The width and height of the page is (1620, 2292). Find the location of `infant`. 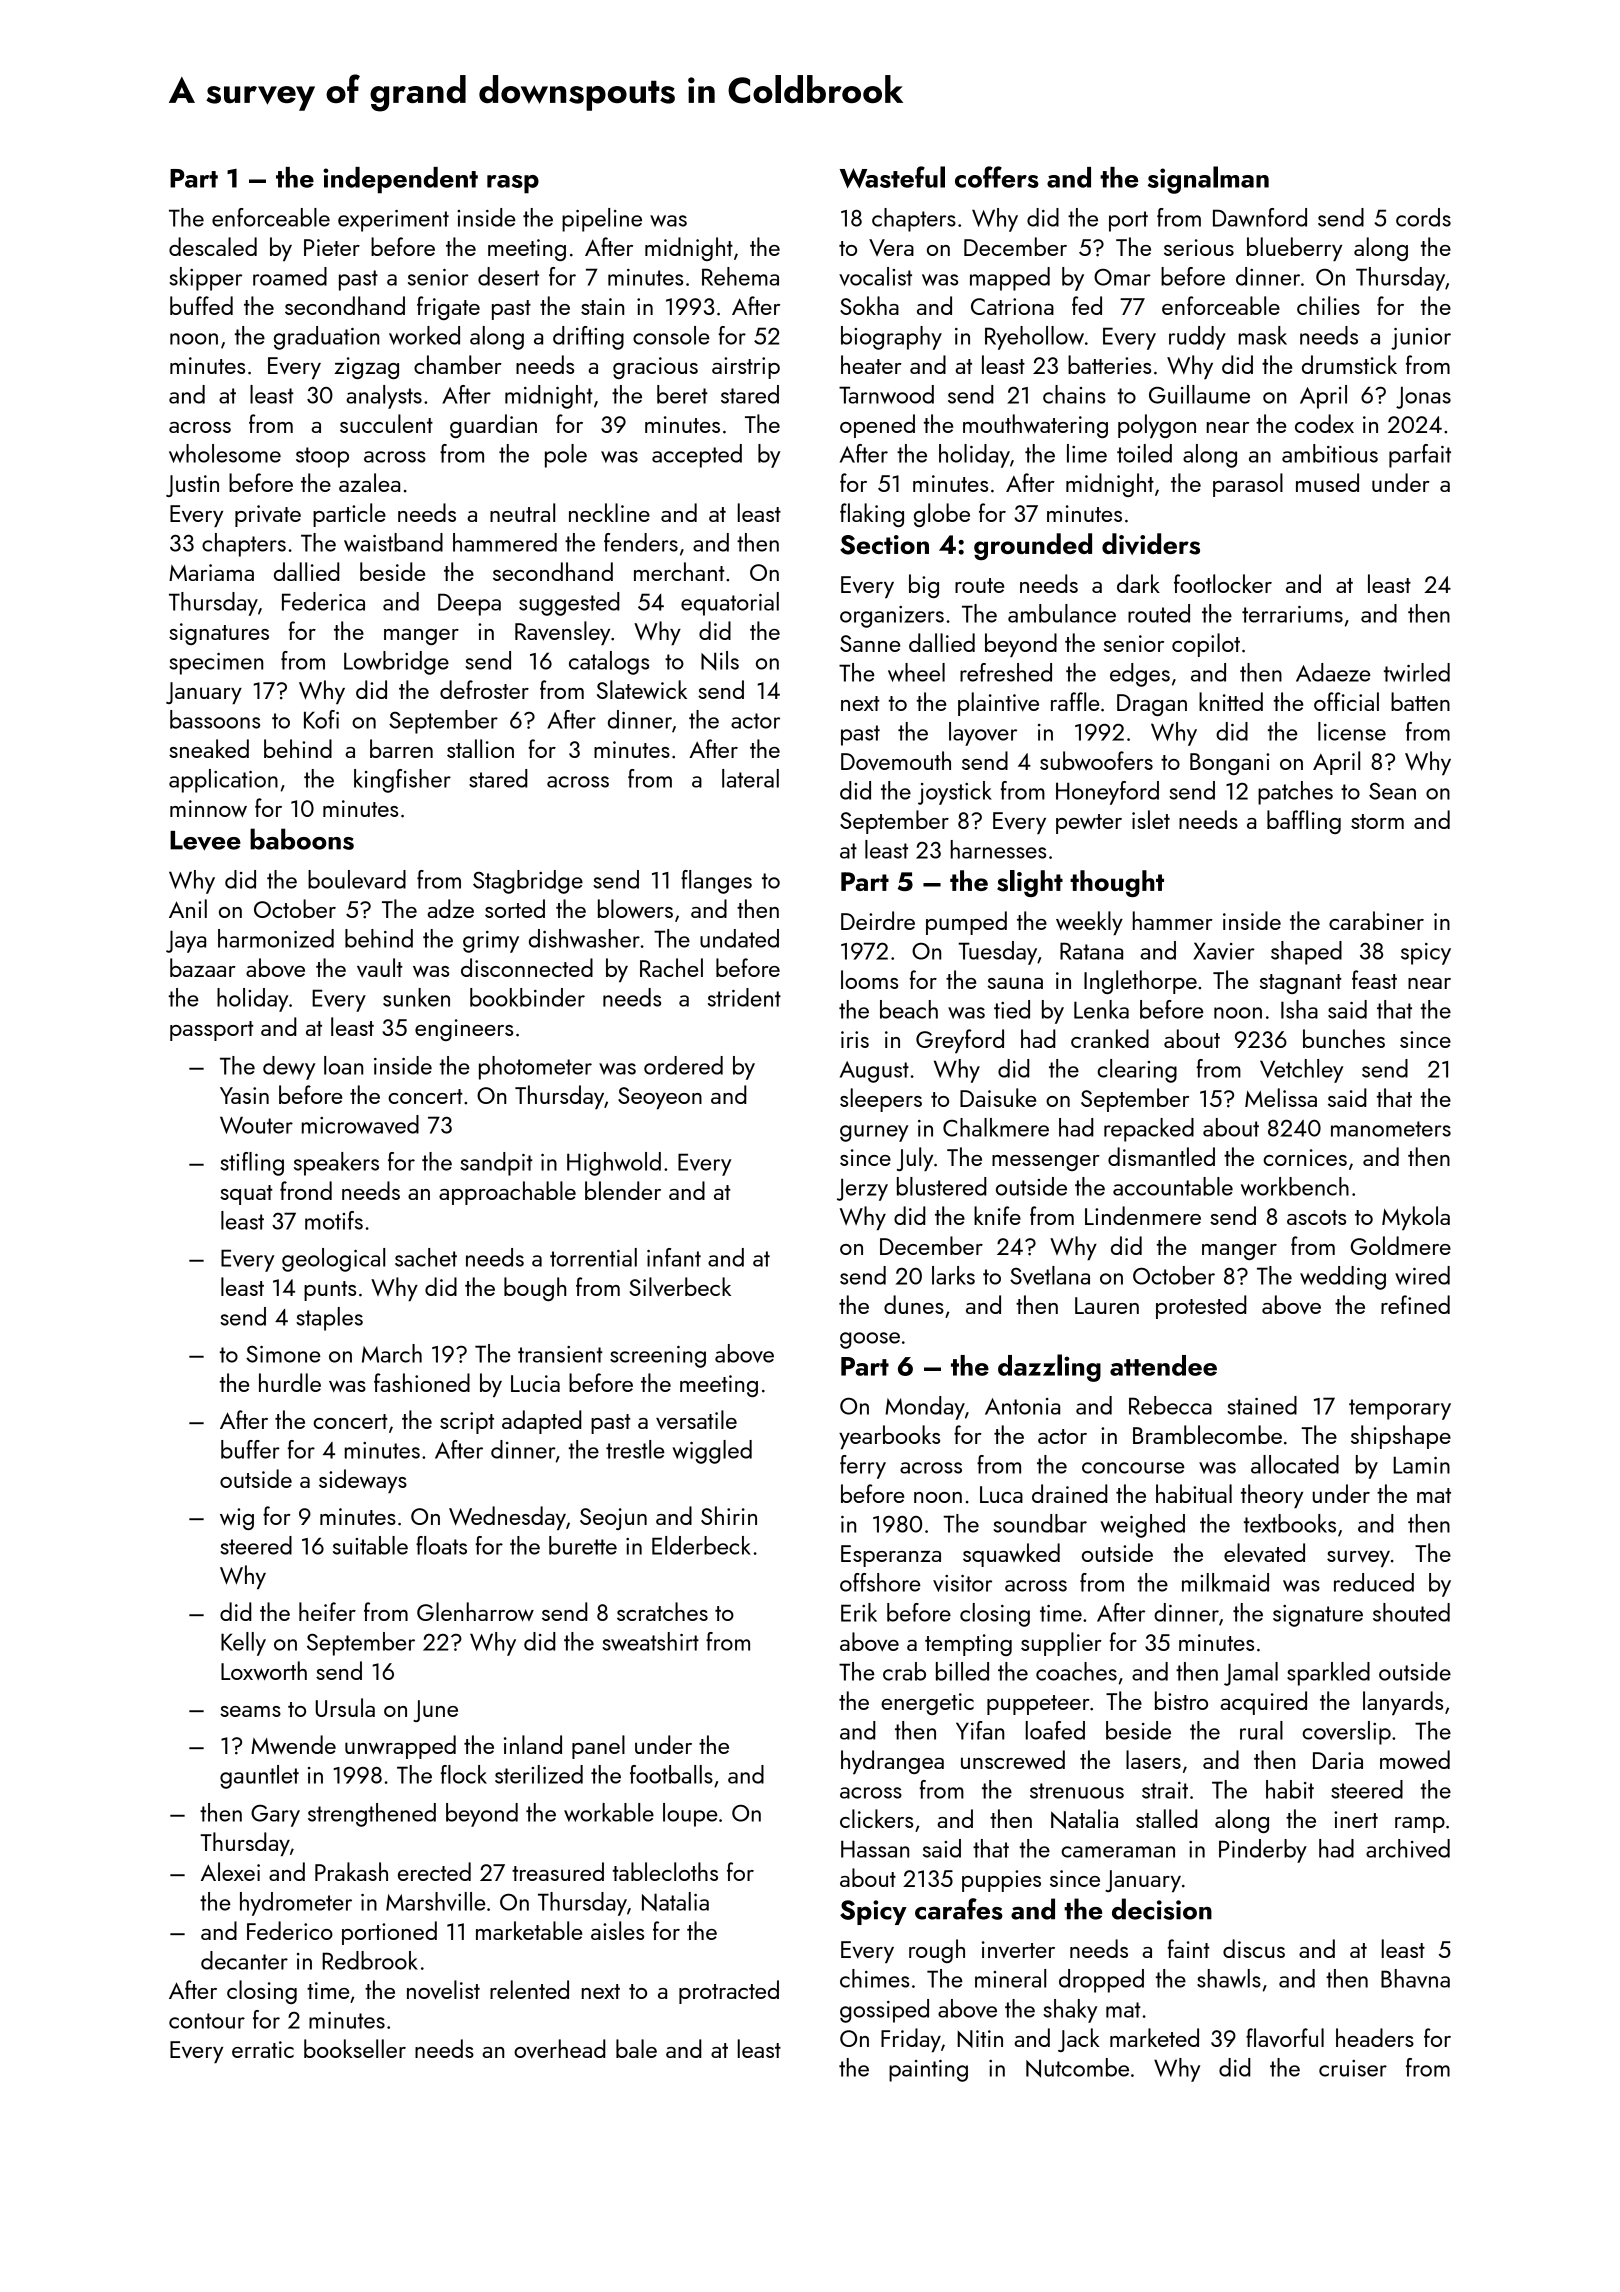

infant is located at coordinates (674, 1257).
